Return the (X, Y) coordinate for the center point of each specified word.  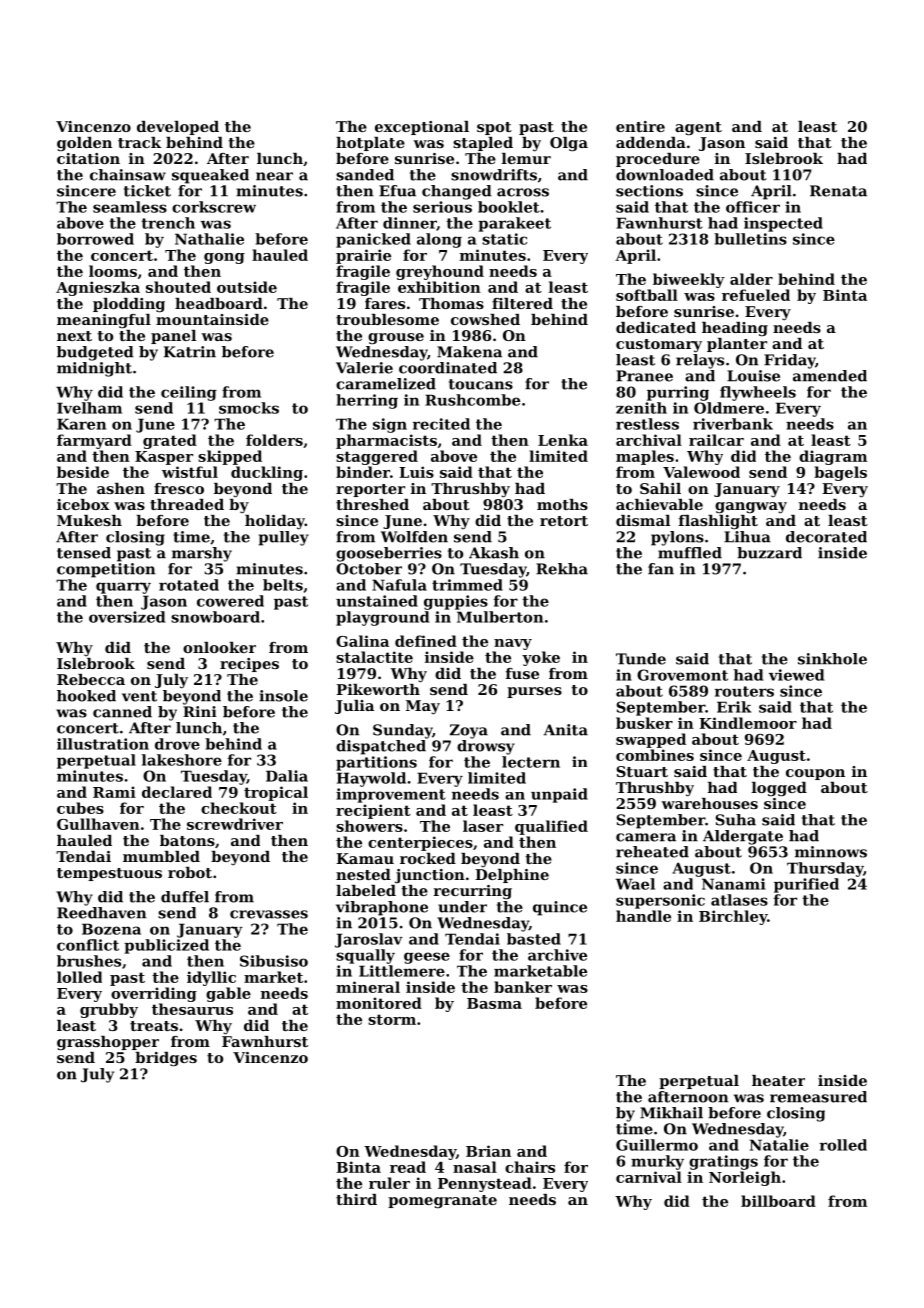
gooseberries (389, 554)
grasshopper (108, 1043)
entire (640, 126)
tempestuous (109, 874)
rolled (843, 1145)
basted (534, 939)
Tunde (641, 659)
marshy (202, 554)
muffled (690, 553)
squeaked (210, 176)
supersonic (660, 901)
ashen (121, 488)
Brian (488, 1151)
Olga (569, 144)
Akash (494, 553)
